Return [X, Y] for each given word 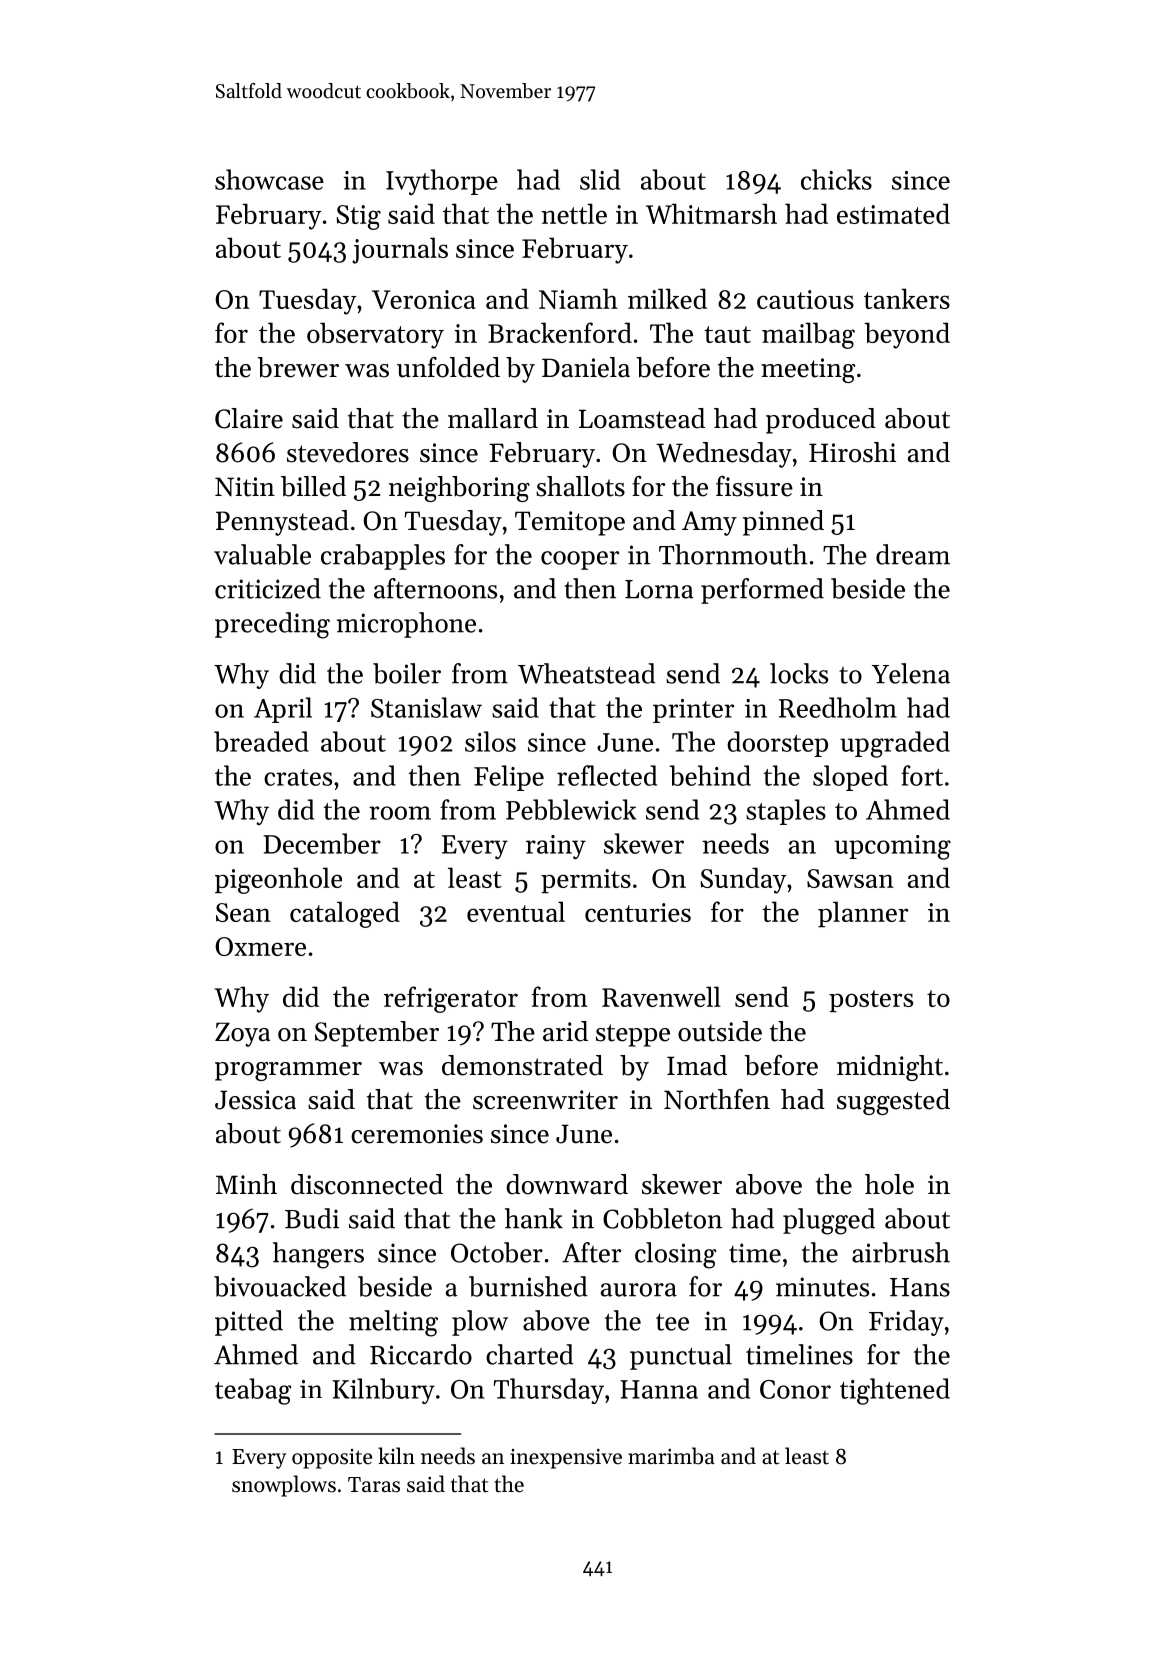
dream [913, 554]
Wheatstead [587, 673]
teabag [253, 1391]
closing [675, 1255]
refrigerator [451, 999]
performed [762, 591]
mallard [493, 418]
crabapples [383, 557]
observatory [375, 335]
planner [863, 914]
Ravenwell [661, 996]
